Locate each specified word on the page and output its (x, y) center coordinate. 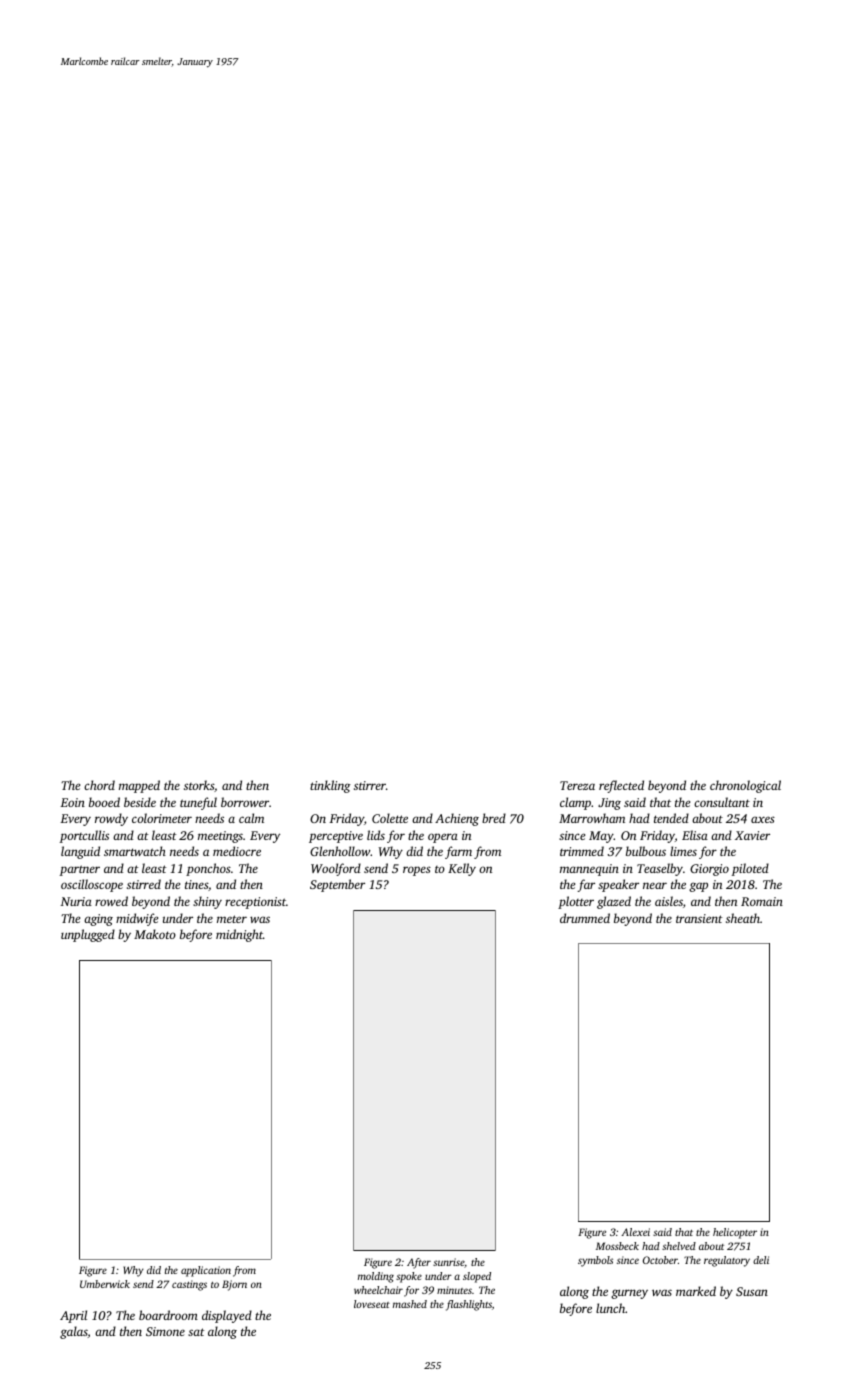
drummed (585, 918)
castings (189, 1285)
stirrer (370, 785)
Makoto (155, 934)
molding (376, 1277)
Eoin (72, 802)
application (206, 1271)
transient (699, 918)
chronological (745, 786)
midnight (239, 935)
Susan (752, 1291)
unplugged (88, 935)
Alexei (635, 1232)
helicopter (735, 1233)
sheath (743, 918)
